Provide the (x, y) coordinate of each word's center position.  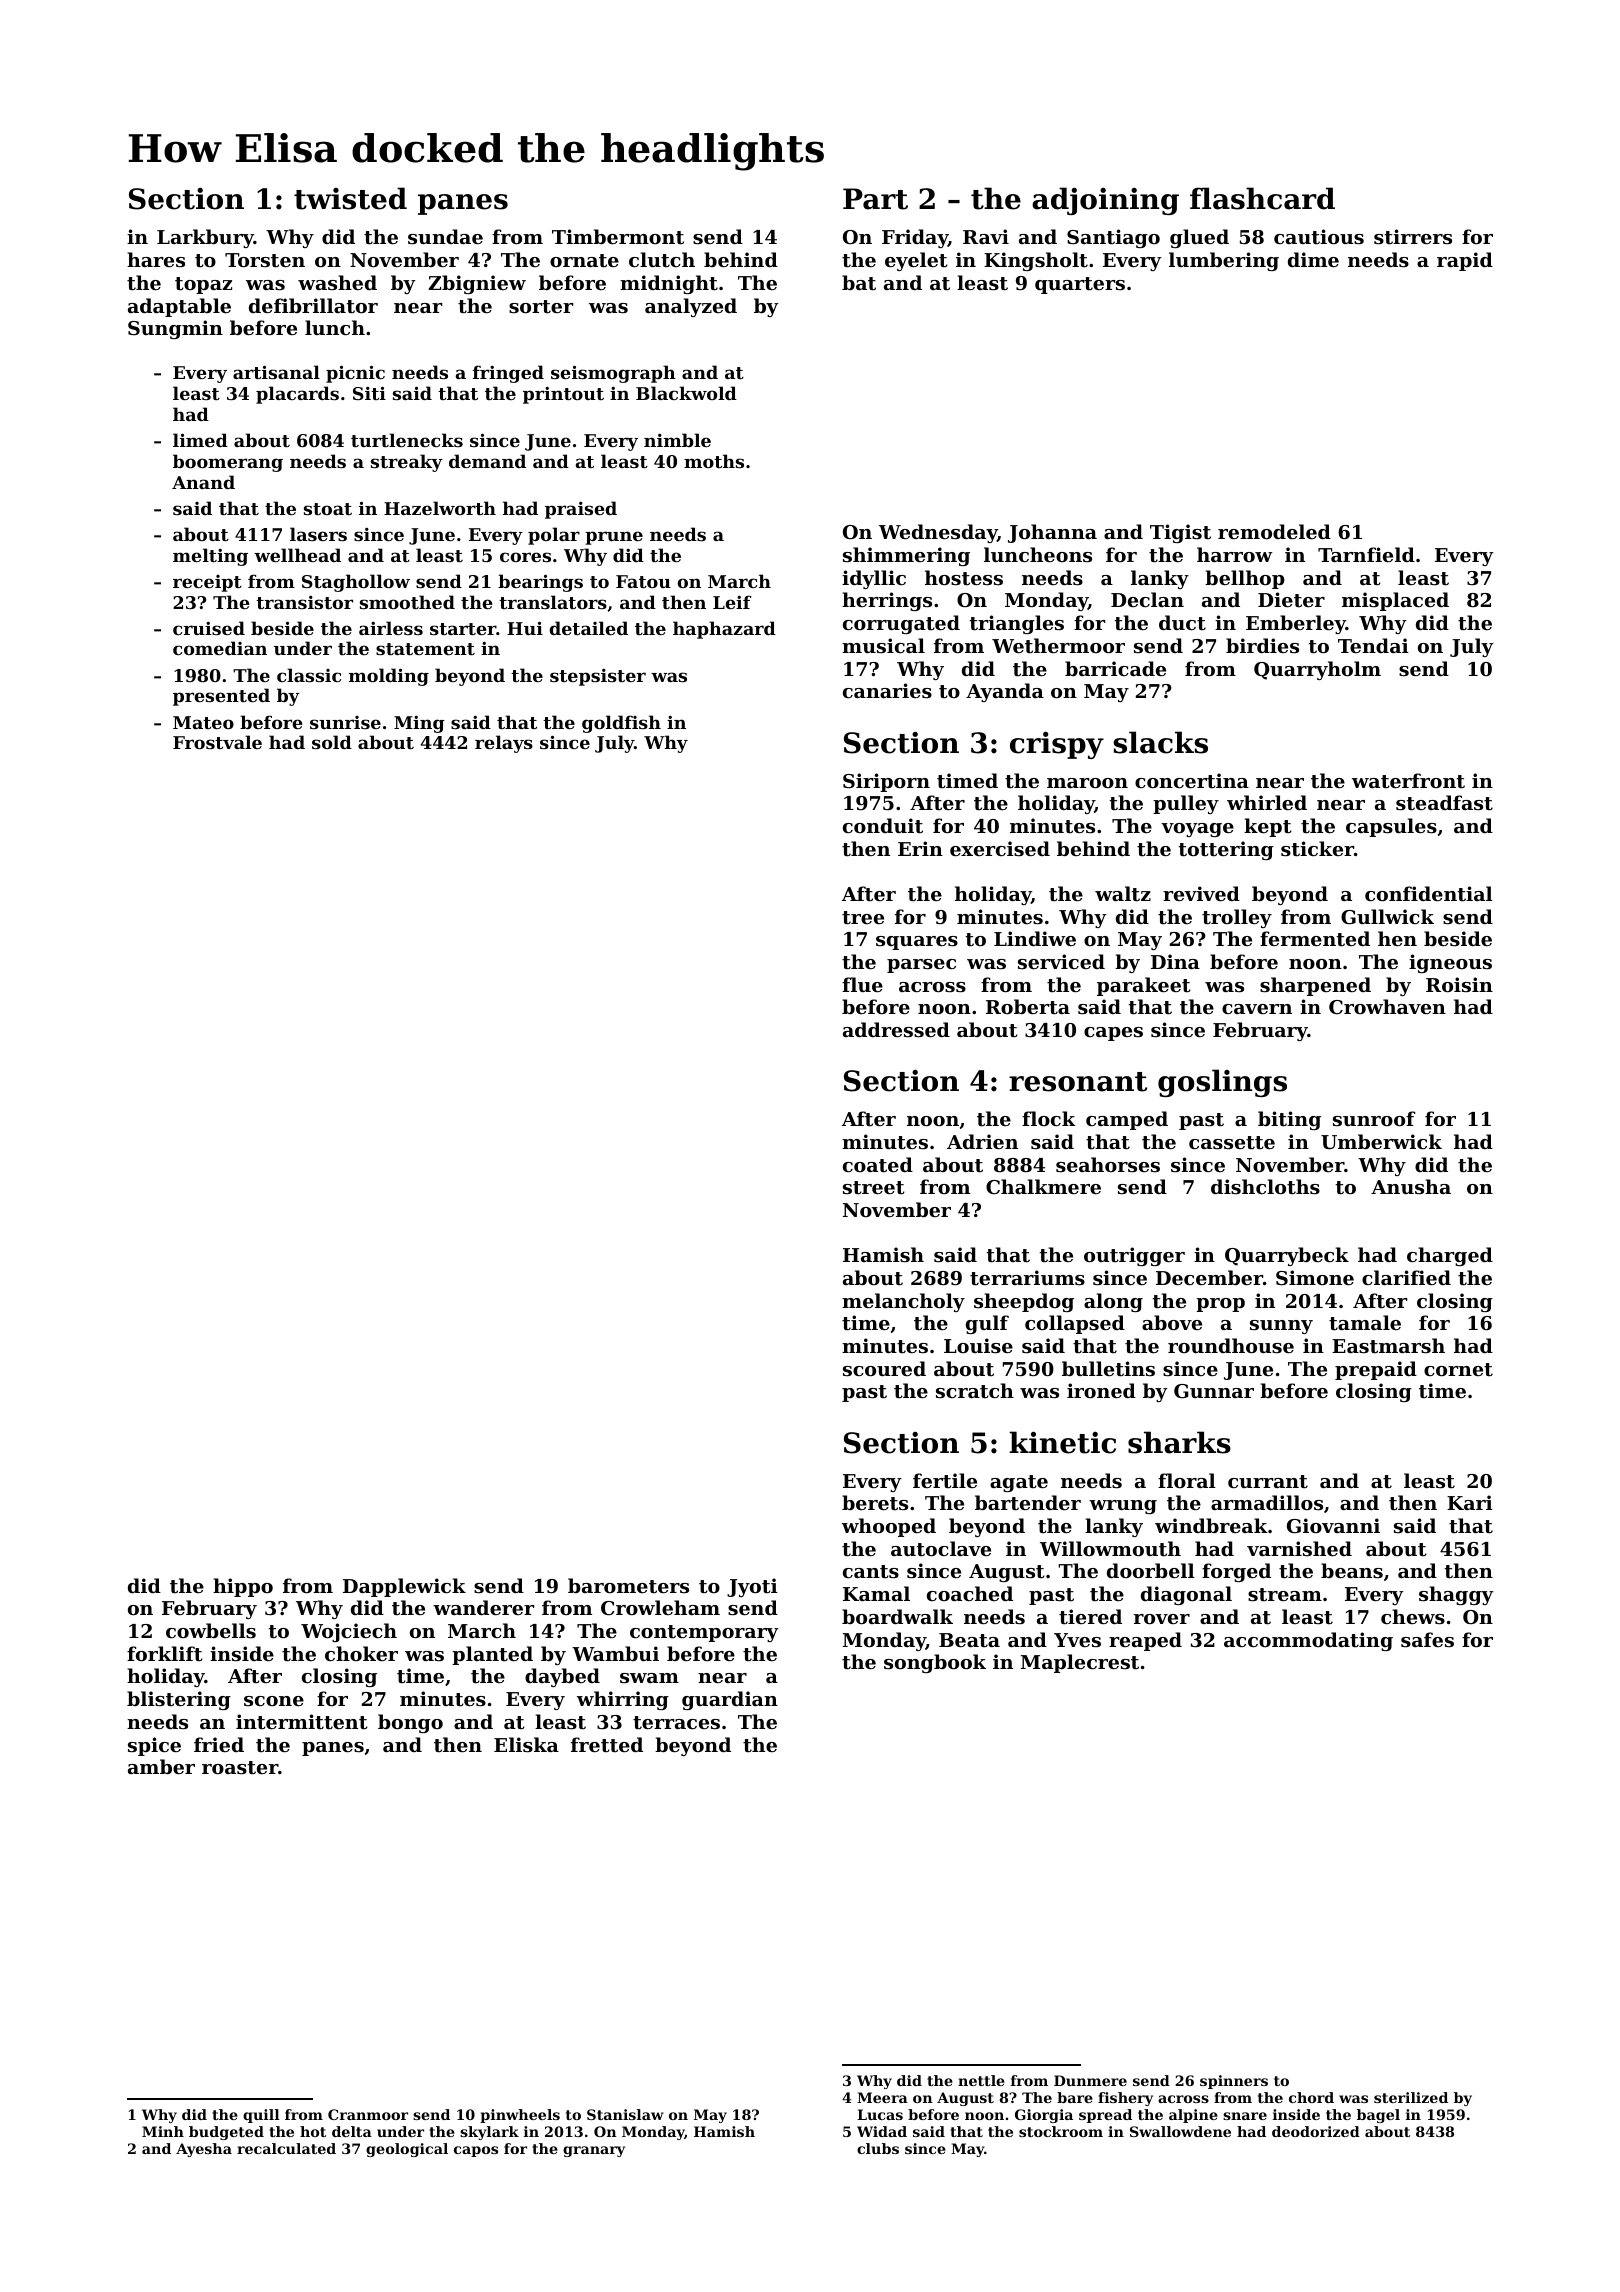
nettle (981, 2080)
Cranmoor (368, 2114)
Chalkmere (1043, 1186)
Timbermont (618, 237)
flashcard (1262, 198)
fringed (508, 374)
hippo (243, 1587)
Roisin (1459, 984)
